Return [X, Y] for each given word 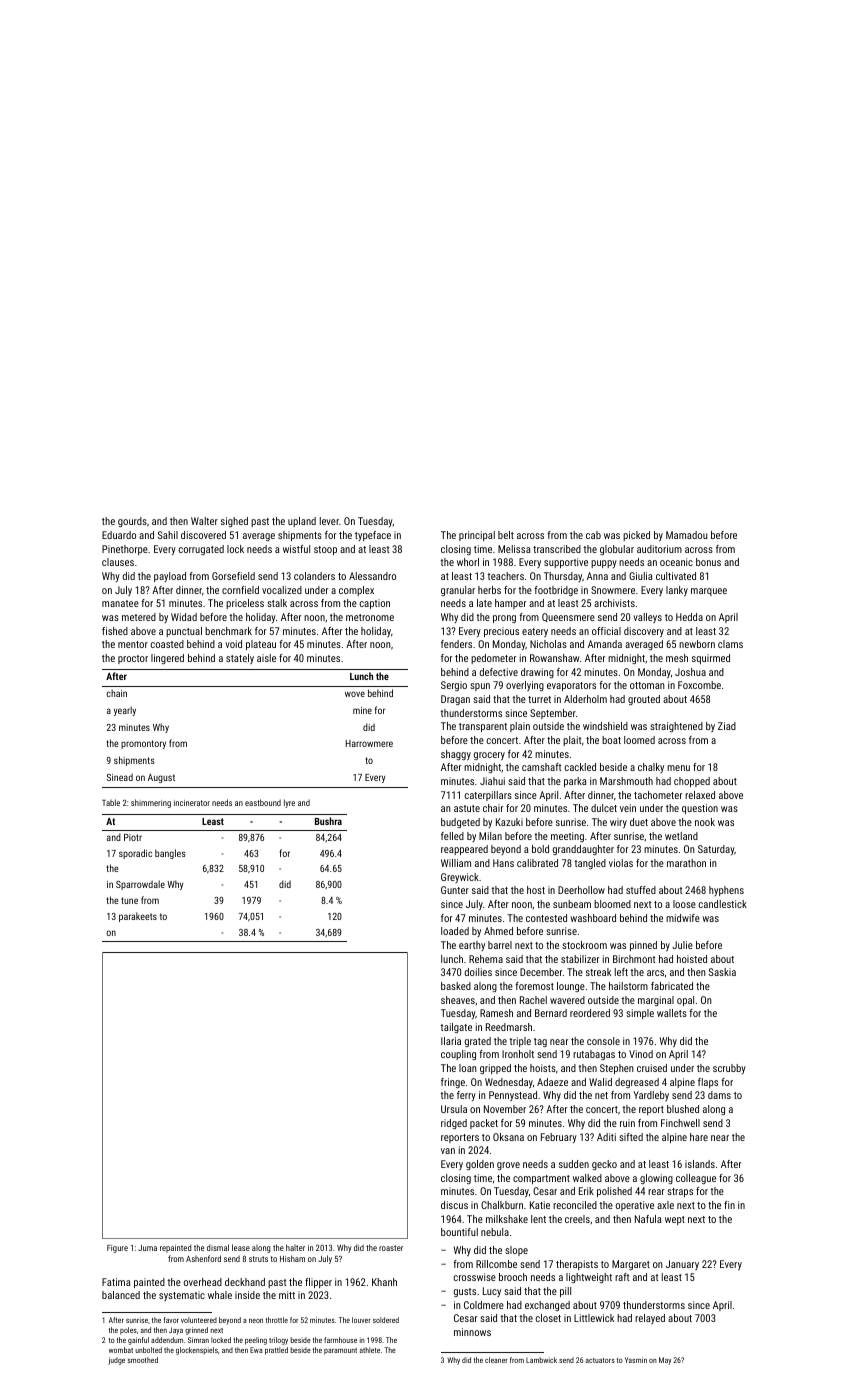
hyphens [726, 891]
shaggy [456, 755]
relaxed [700, 795]
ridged [454, 1124]
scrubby [729, 1069]
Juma [147, 1248]
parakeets [138, 917]
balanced [121, 1295]
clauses [118, 562]
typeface [373, 536]
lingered [167, 659]
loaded [455, 931]
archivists [614, 603]
